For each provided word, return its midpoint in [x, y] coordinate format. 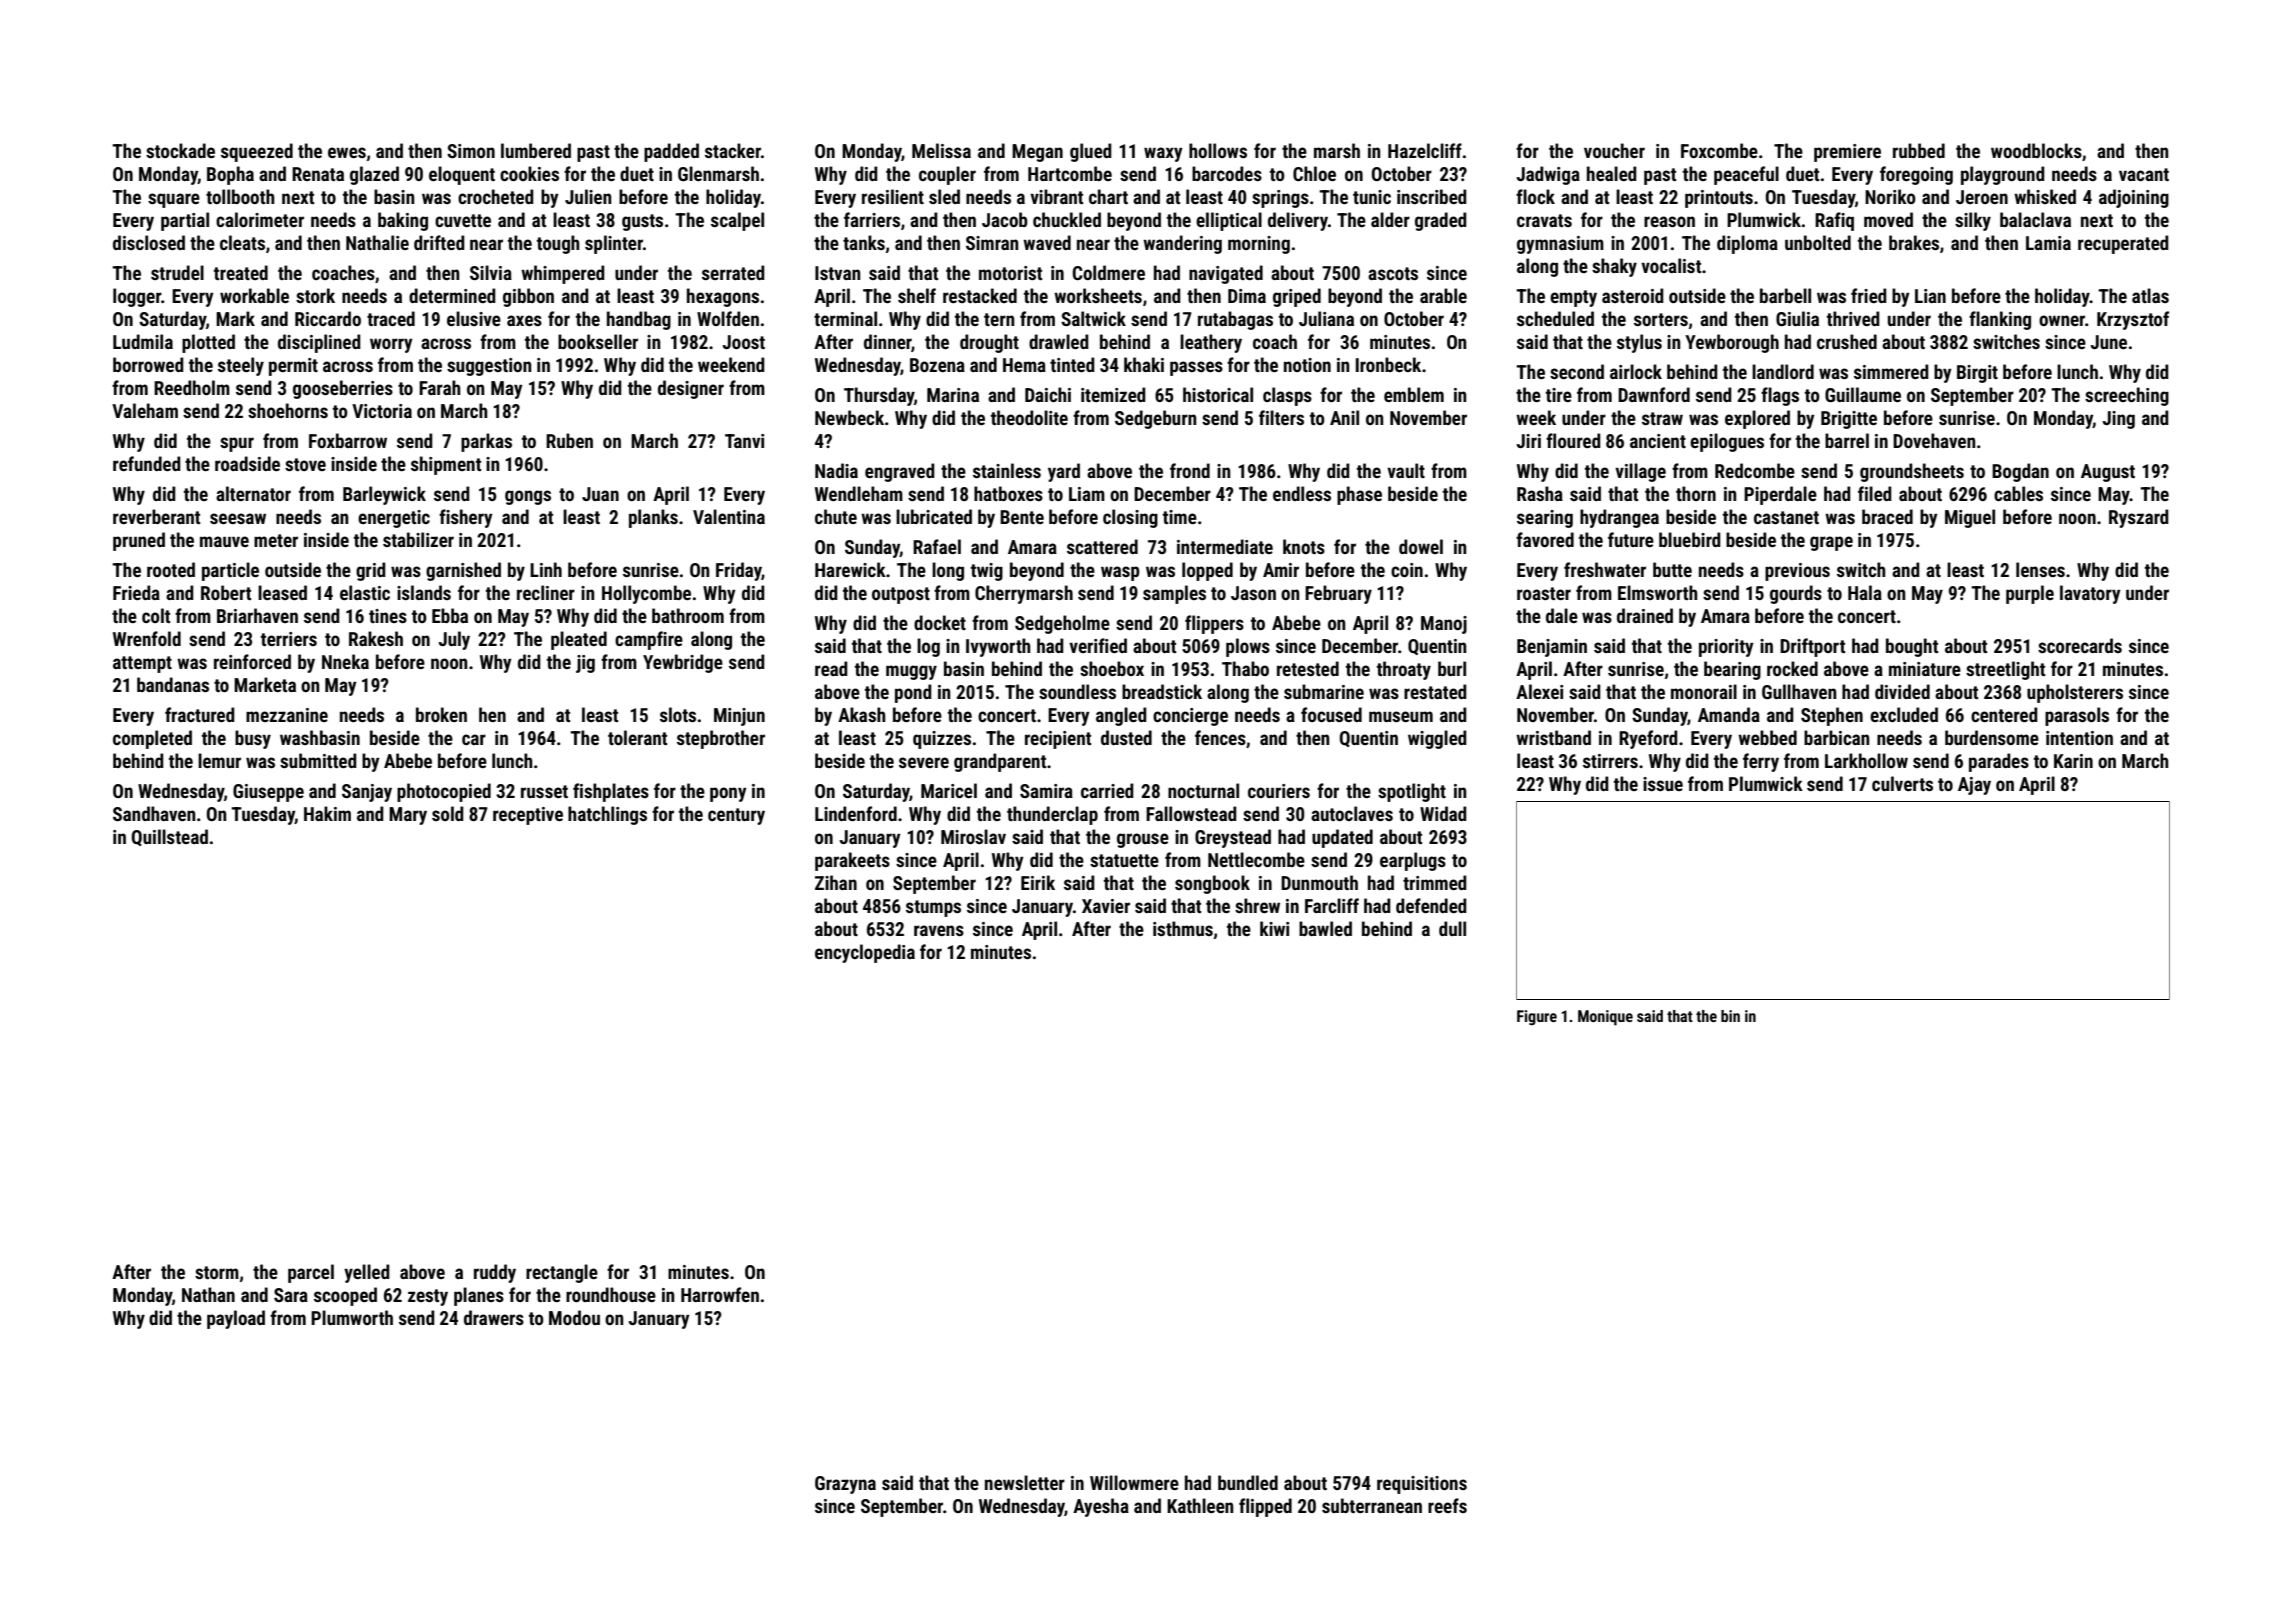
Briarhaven [257, 615]
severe [924, 762]
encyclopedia [865, 953]
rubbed [1919, 150]
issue [1663, 784]
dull [1452, 928]
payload [236, 1319]
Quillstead [170, 837]
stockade [180, 150]
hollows [1218, 150]
